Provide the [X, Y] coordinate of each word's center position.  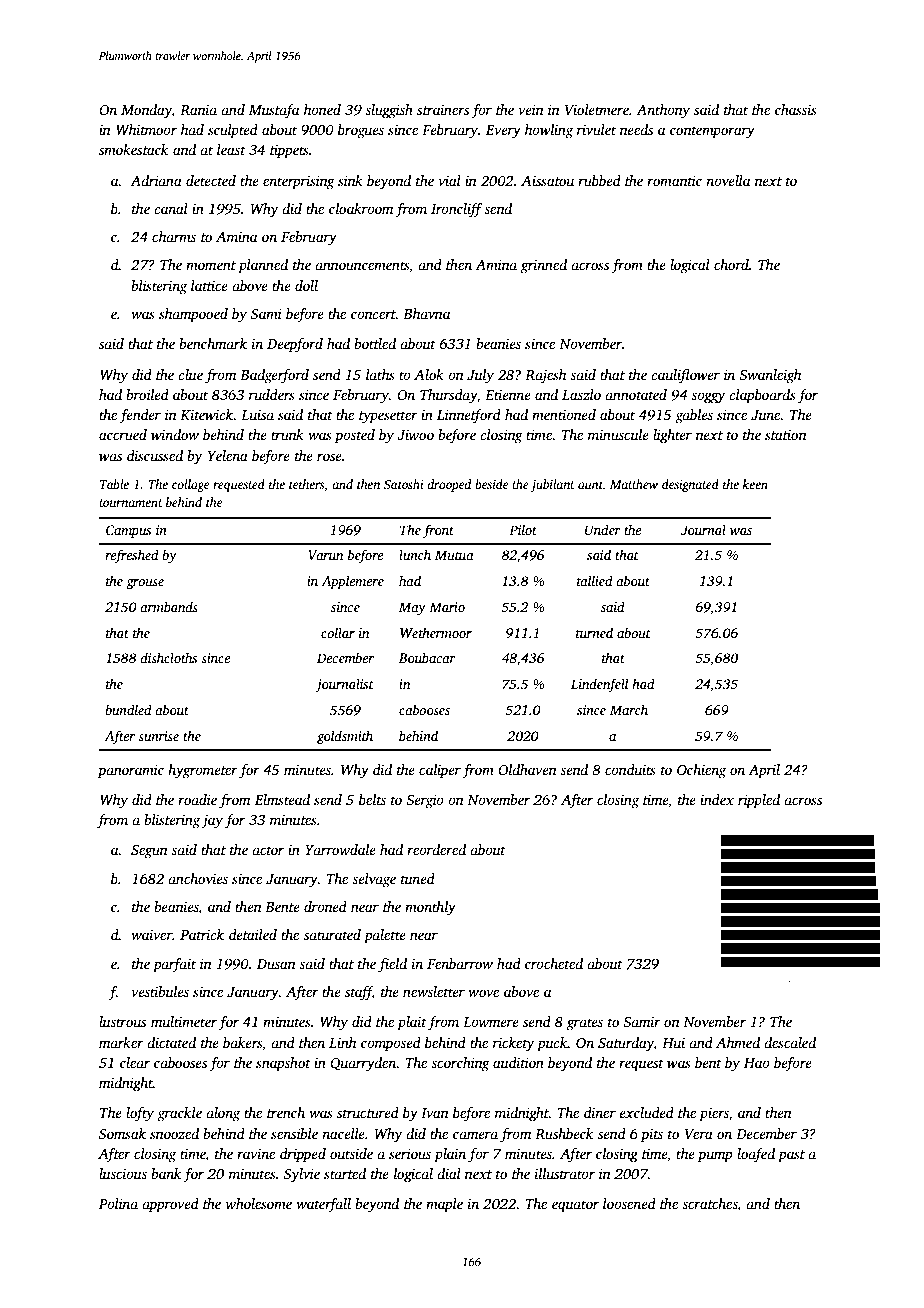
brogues [361, 131]
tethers [306, 484]
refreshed [132, 556]
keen [755, 484]
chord [731, 264]
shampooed [193, 315]
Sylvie [302, 1175]
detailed [253, 934]
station [786, 435]
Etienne [508, 394]
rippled [759, 801]
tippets [289, 152]
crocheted [554, 963]
